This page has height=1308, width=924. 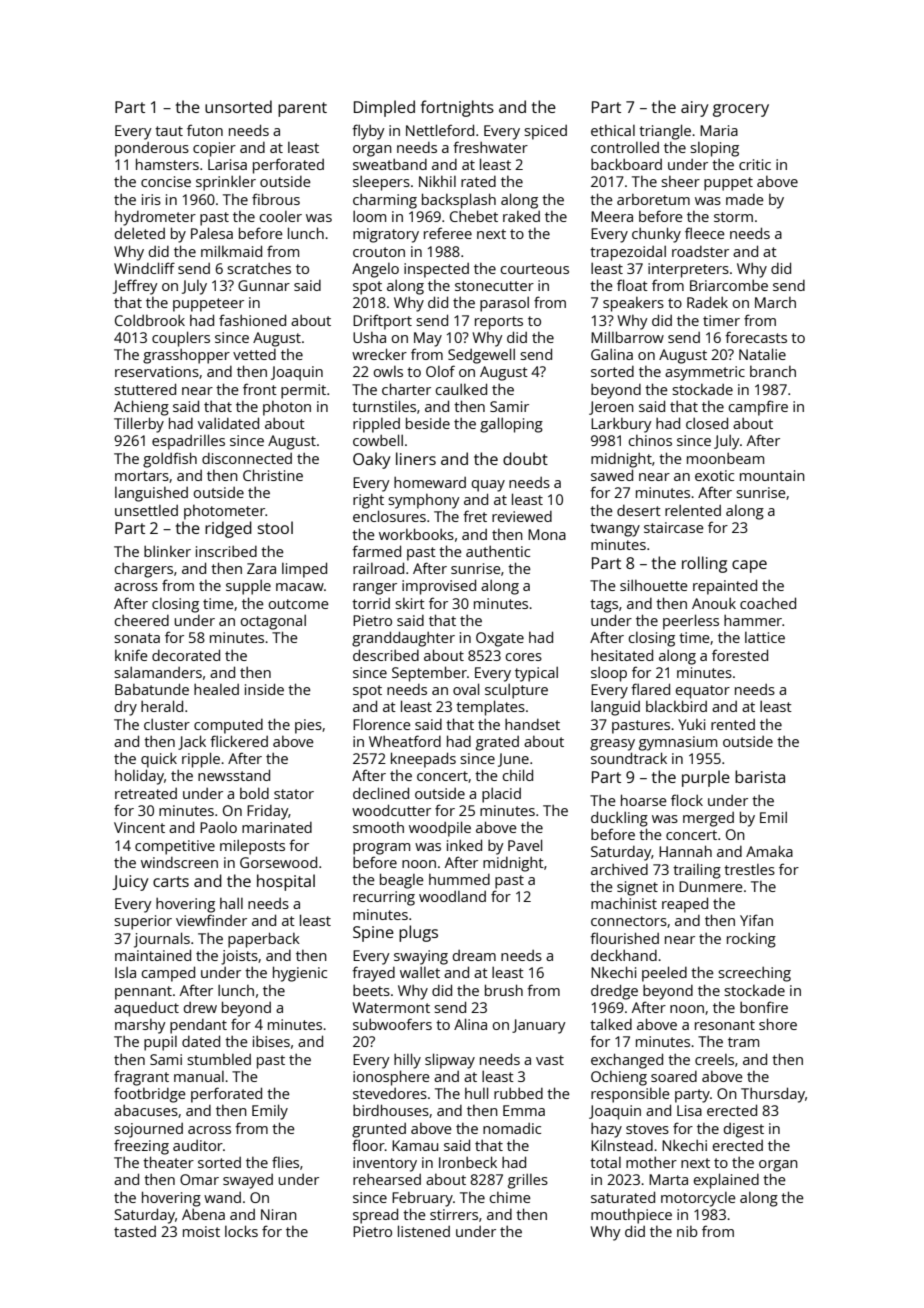 I want to click on Jeroen, so click(x=611, y=408).
